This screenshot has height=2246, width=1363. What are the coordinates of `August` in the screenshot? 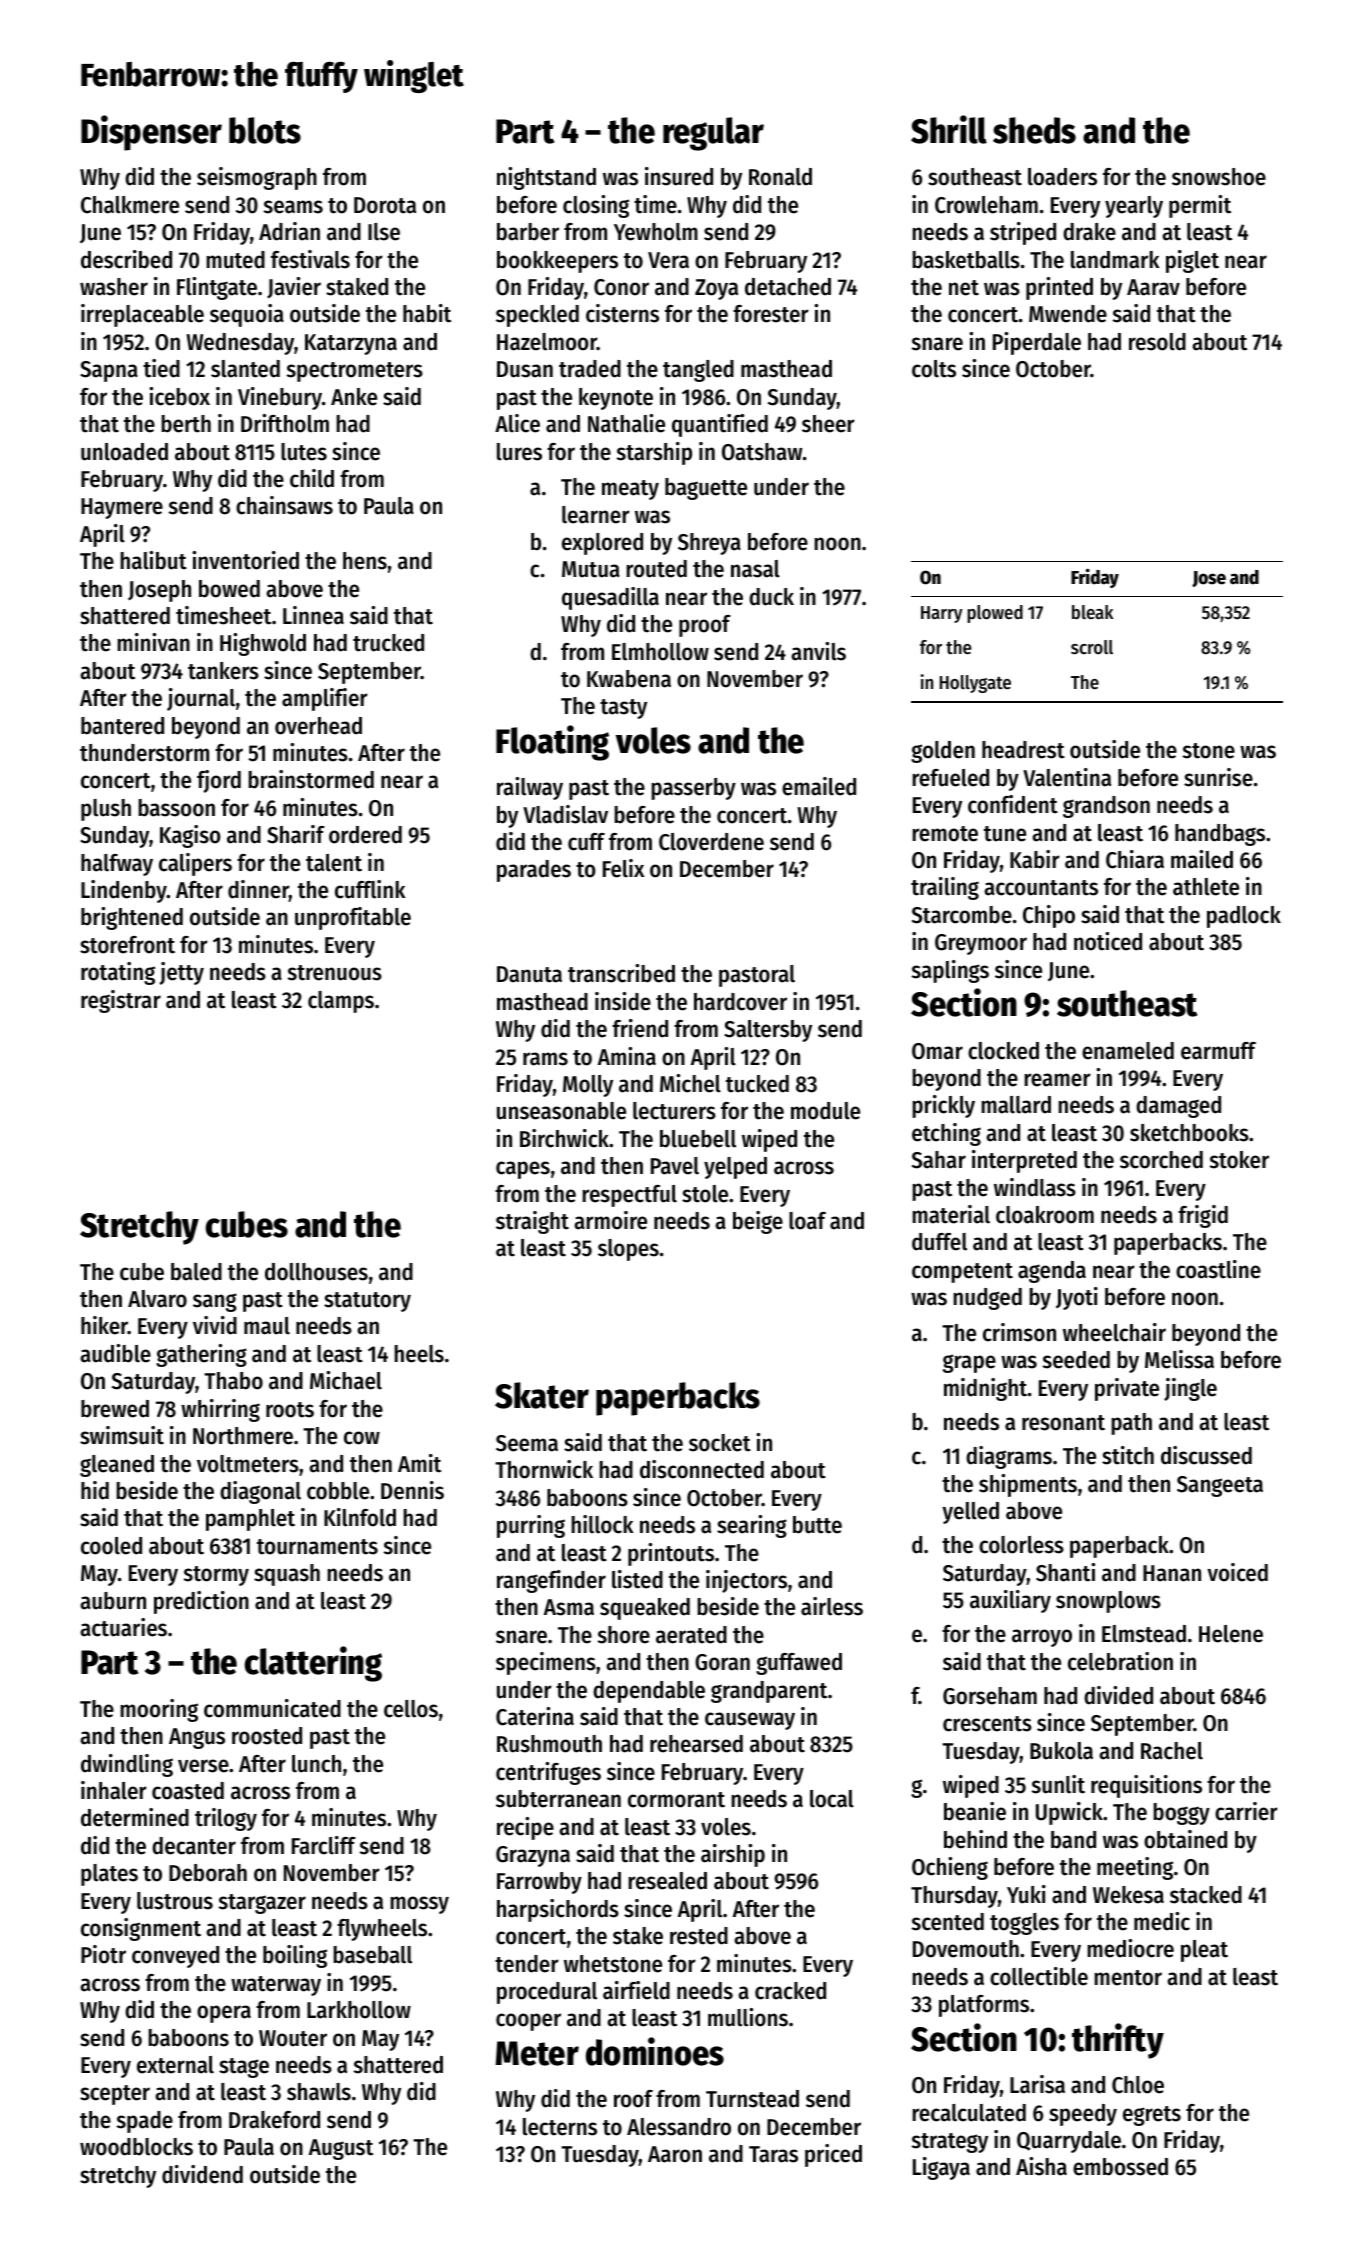 It's located at (341, 2149).
